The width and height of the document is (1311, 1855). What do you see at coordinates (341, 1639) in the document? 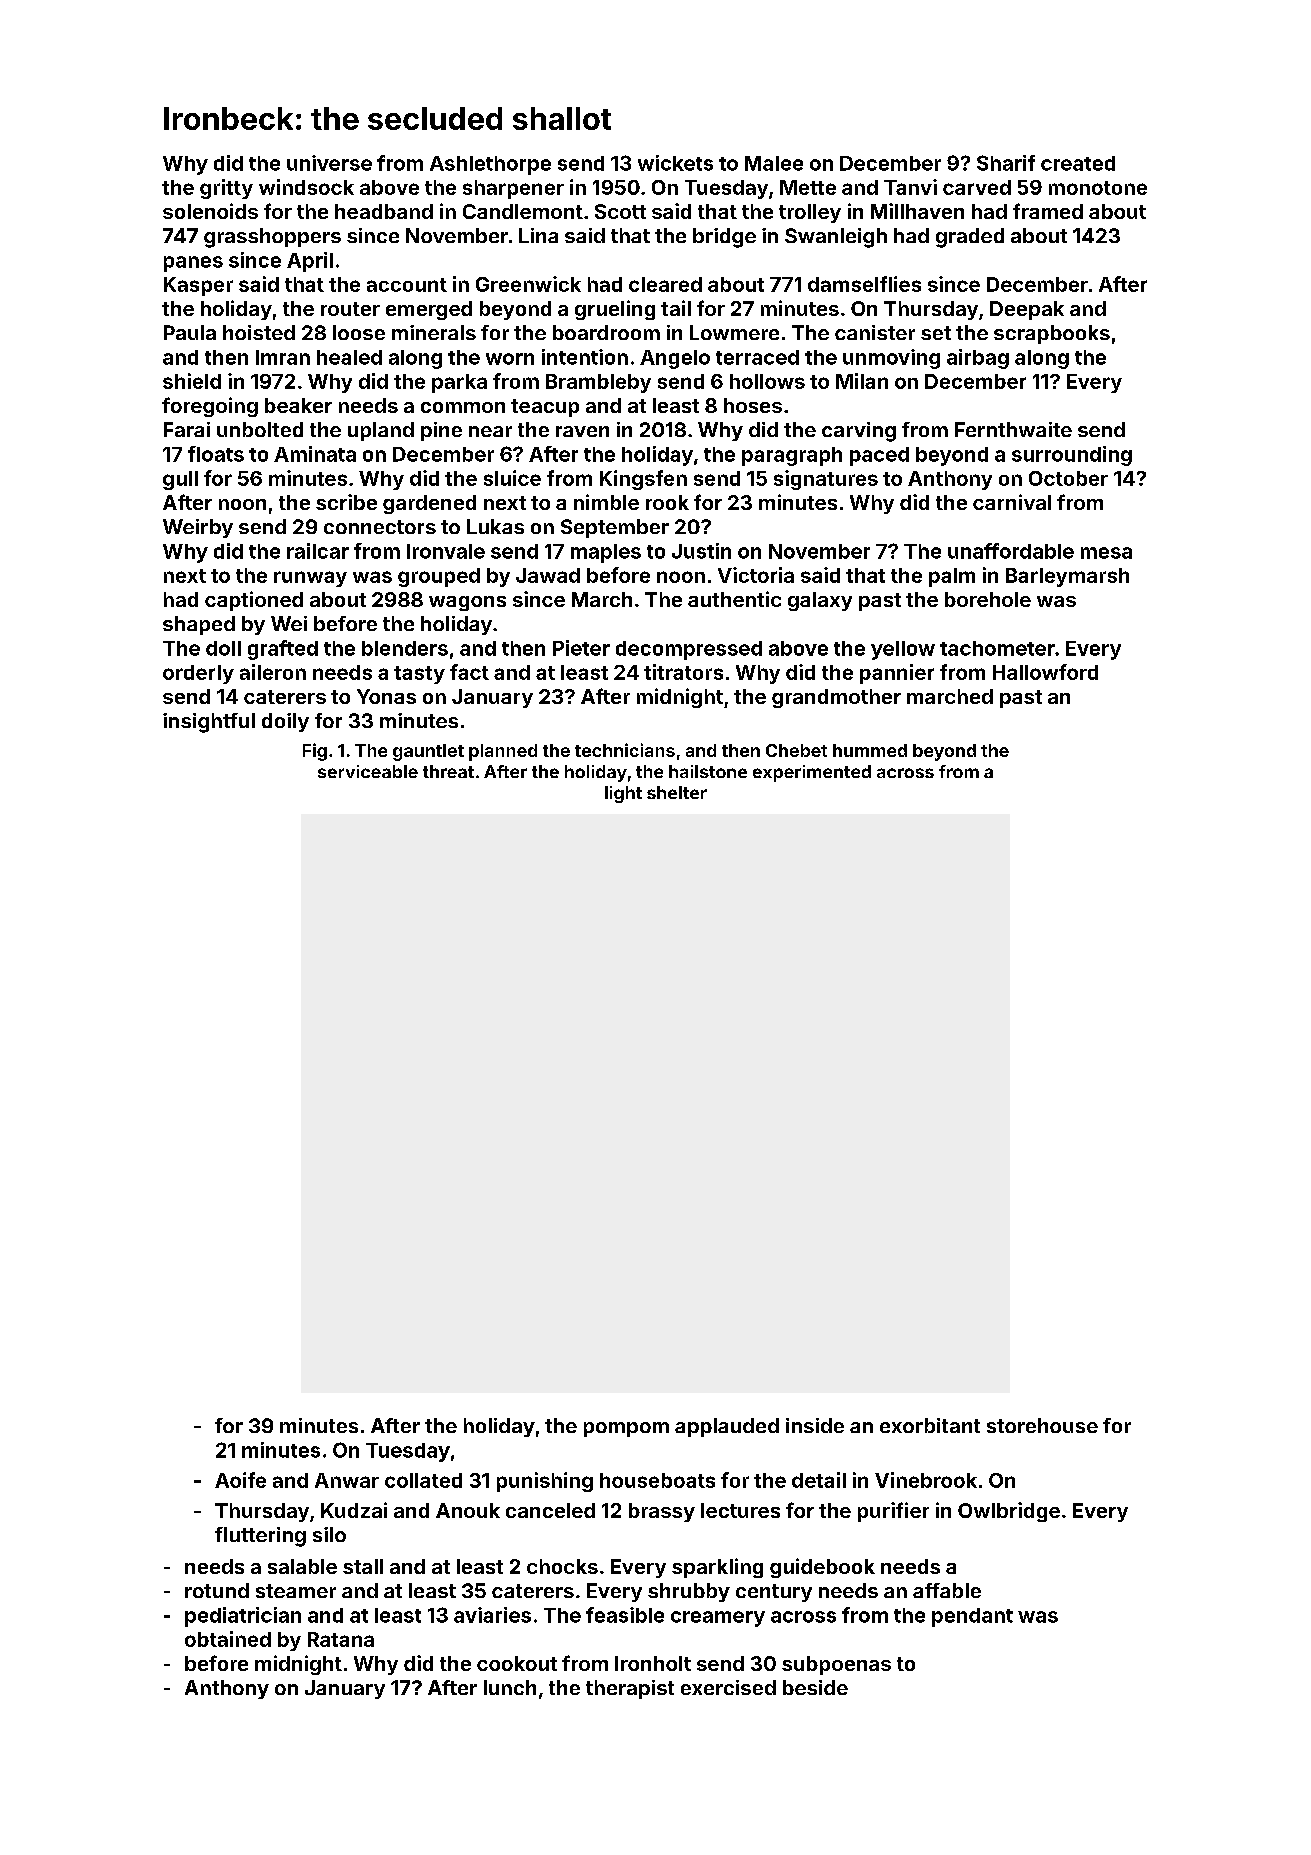
I see `Ratana` at bounding box center [341, 1639].
